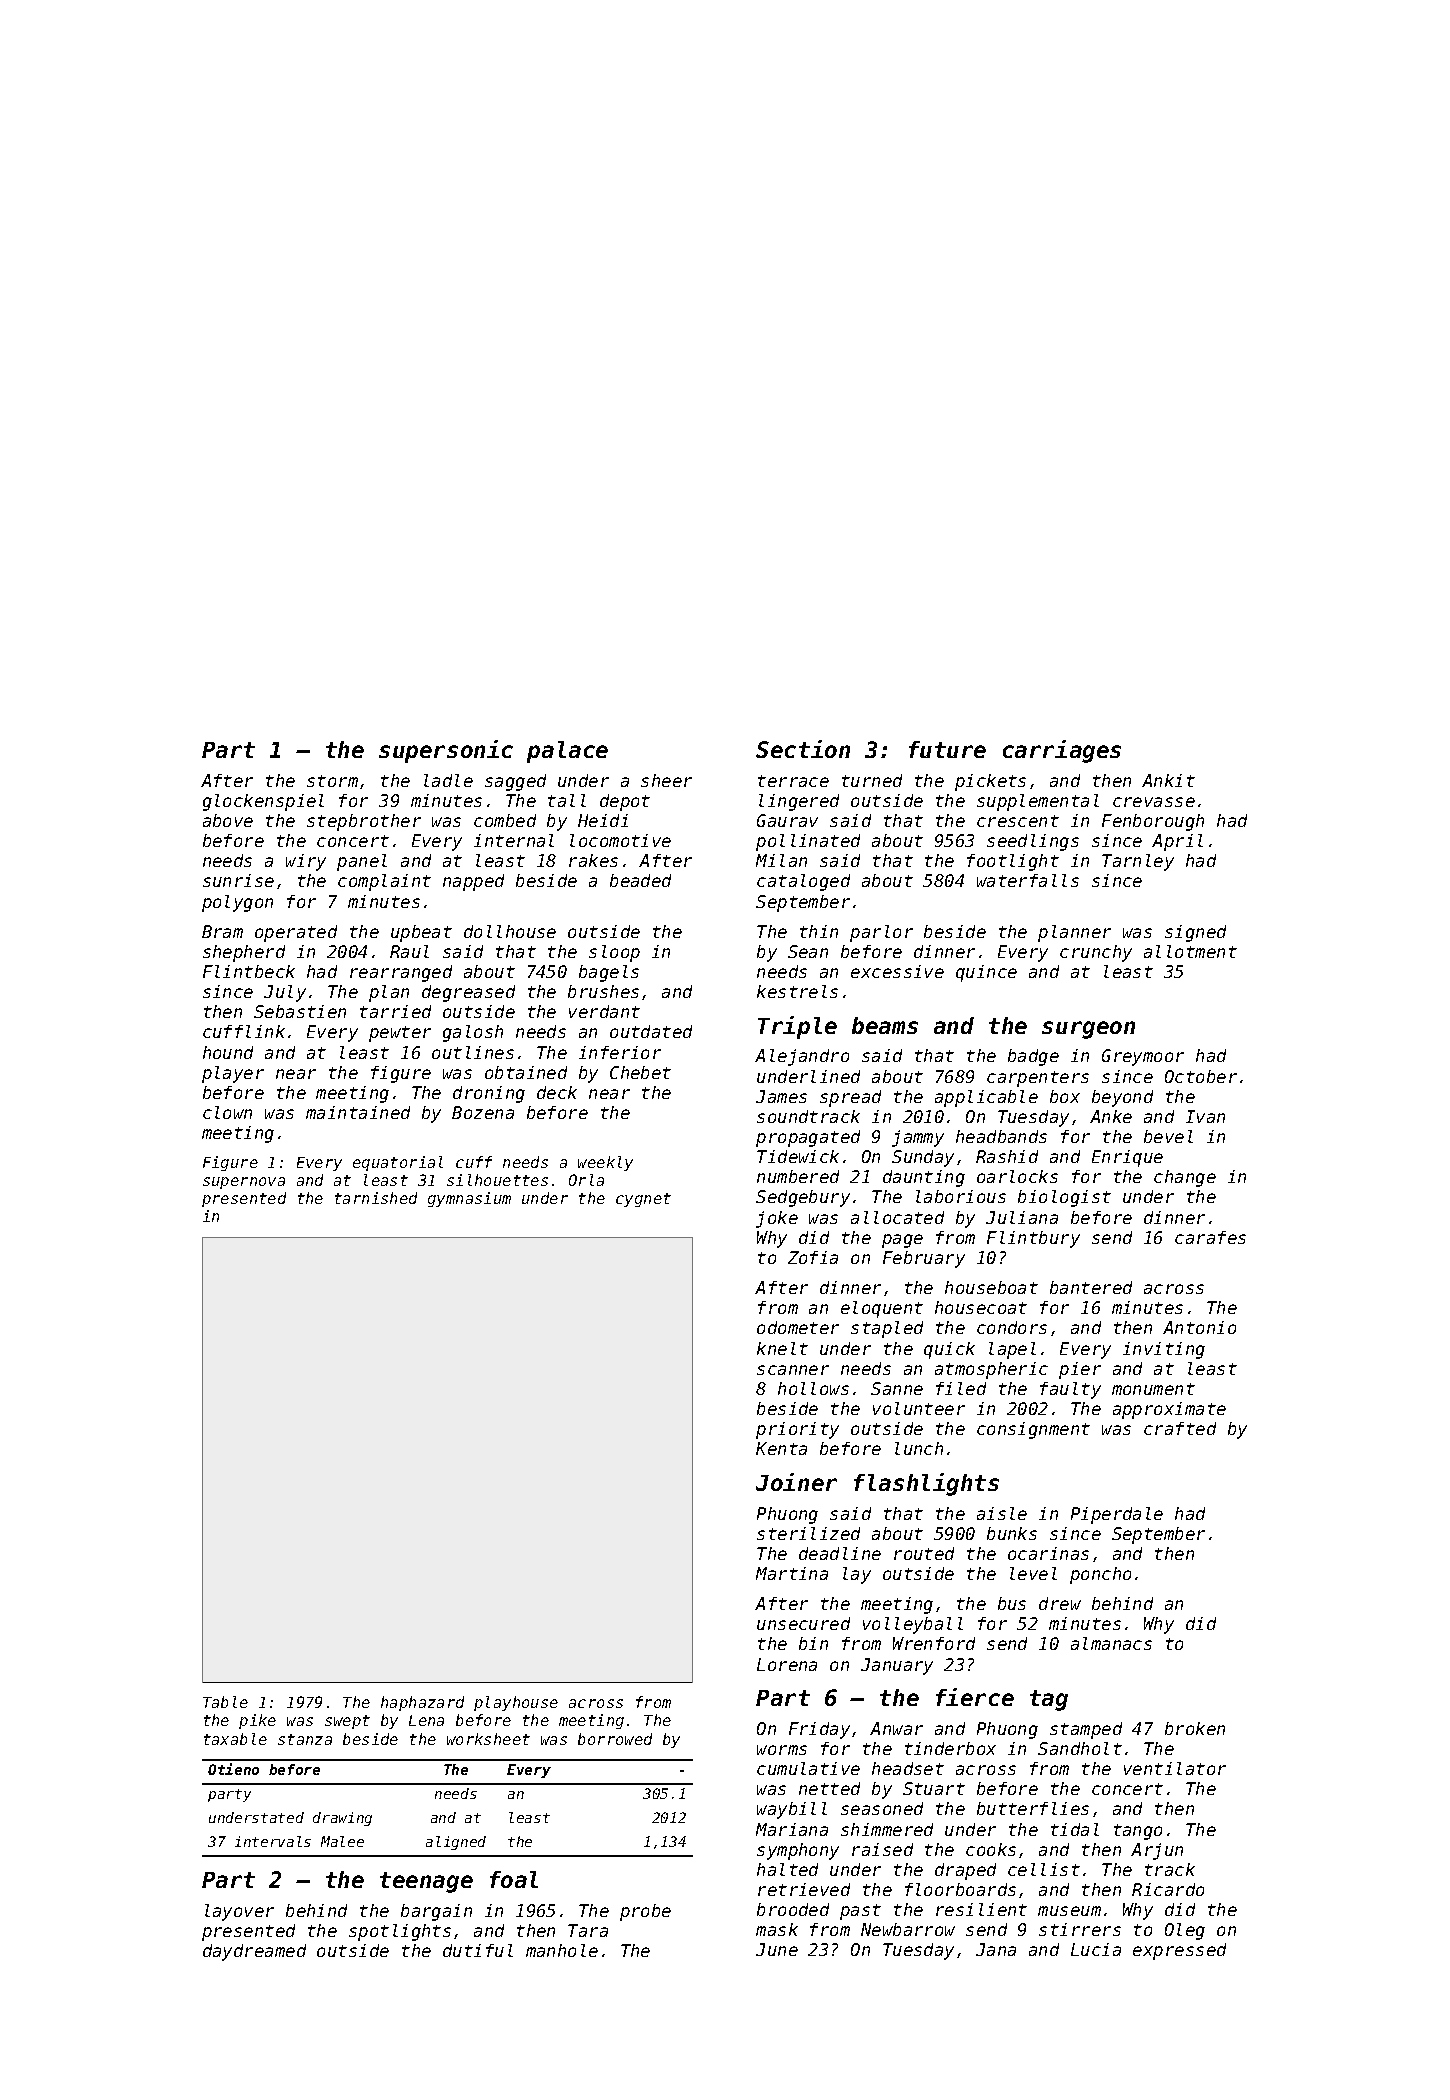 The image size is (1450, 2100). I want to click on Antonio, so click(1199, 1327).
